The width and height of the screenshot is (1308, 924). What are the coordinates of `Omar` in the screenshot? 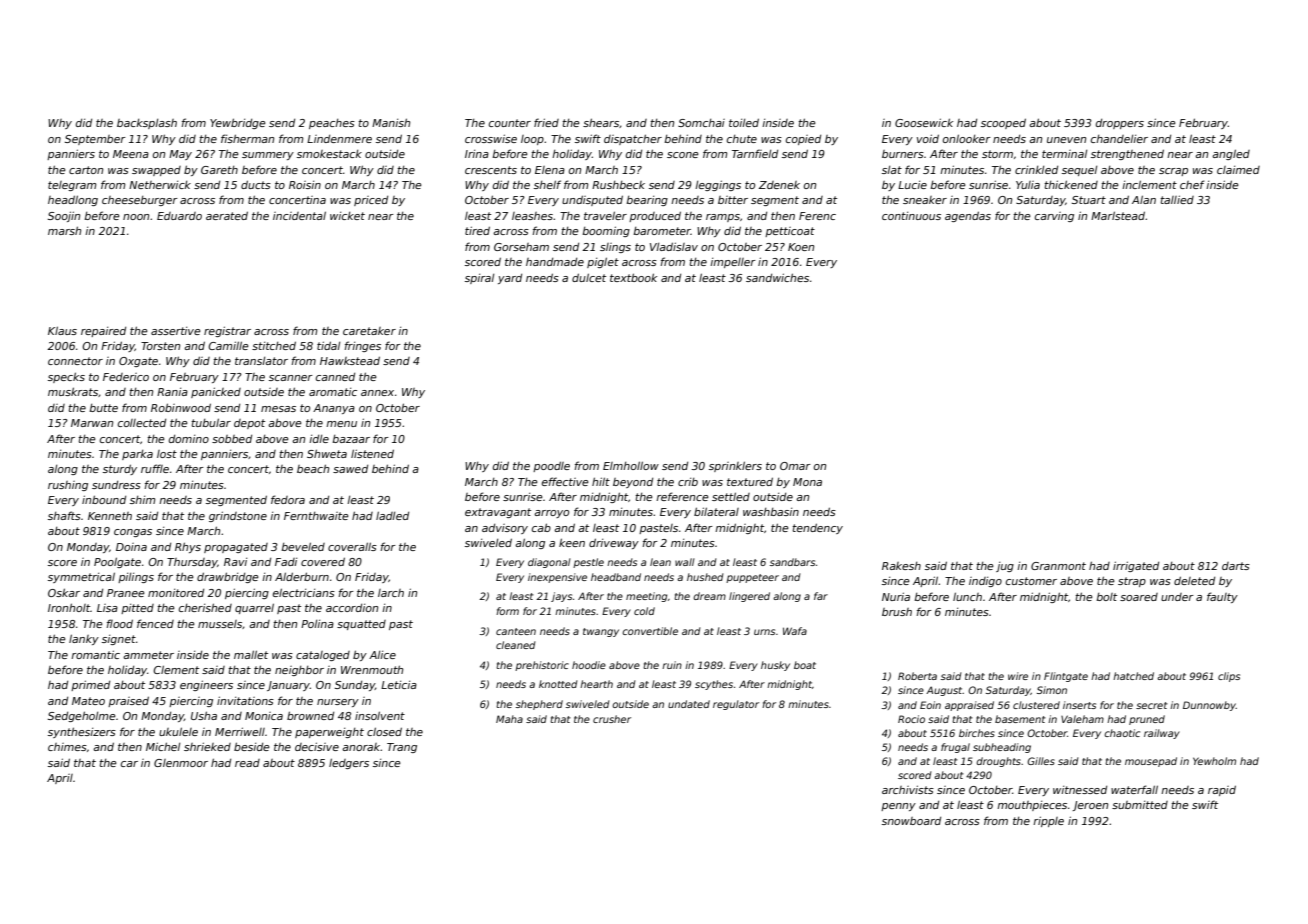 It's located at (795, 466).
